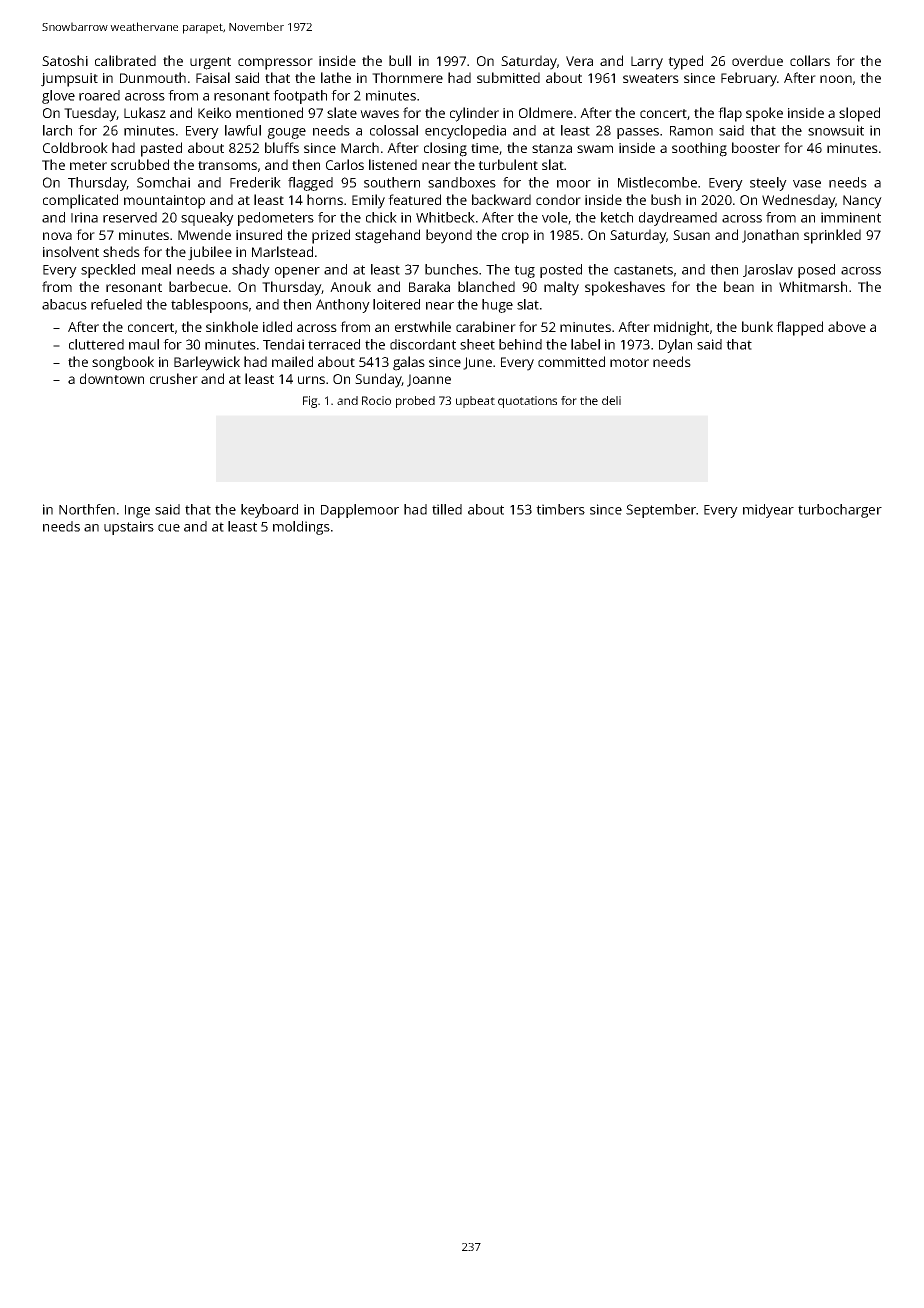  Describe the element at coordinates (164, 202) in the image. I see `mountaintop` at that location.
